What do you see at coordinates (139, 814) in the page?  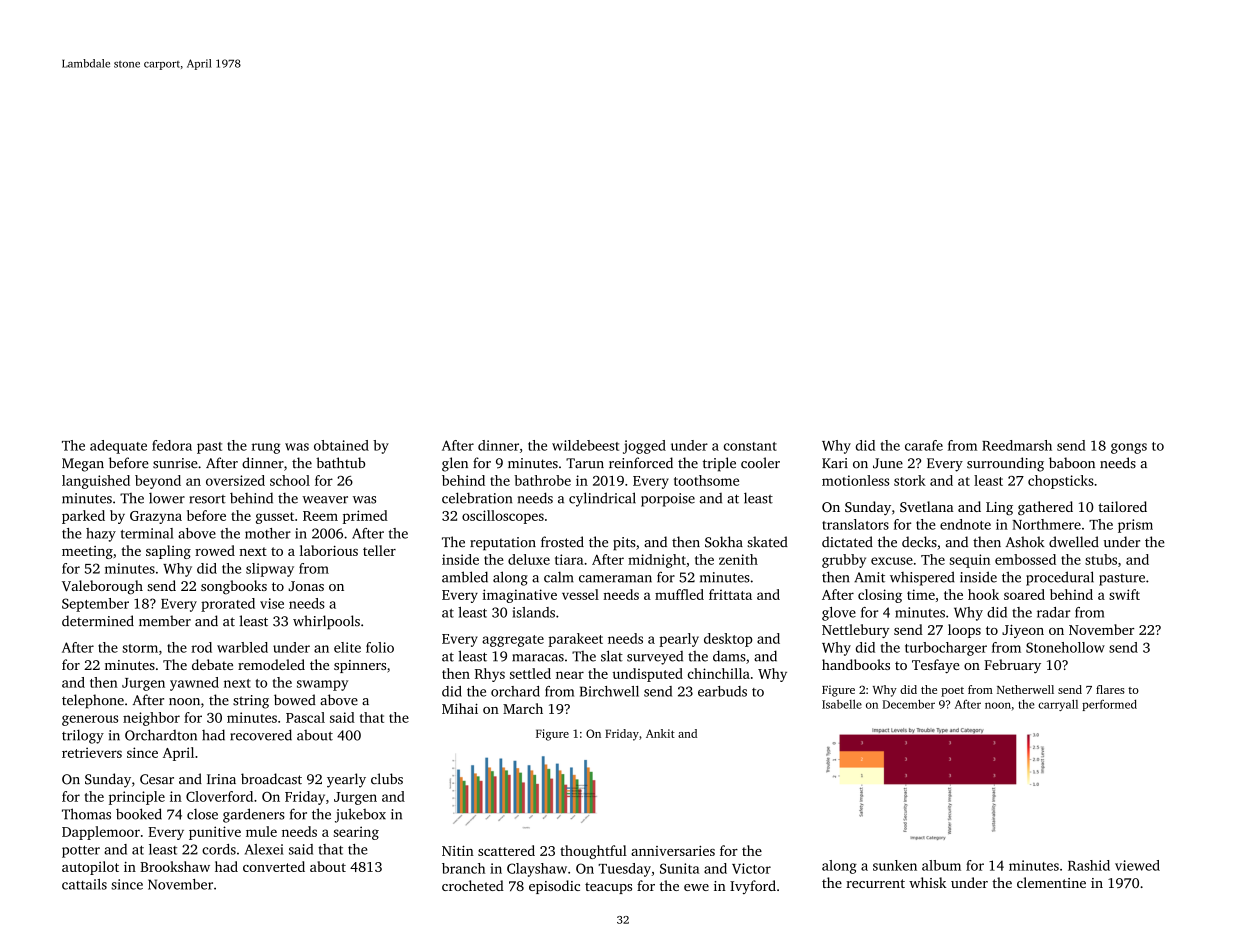 I see `booked` at bounding box center [139, 814].
